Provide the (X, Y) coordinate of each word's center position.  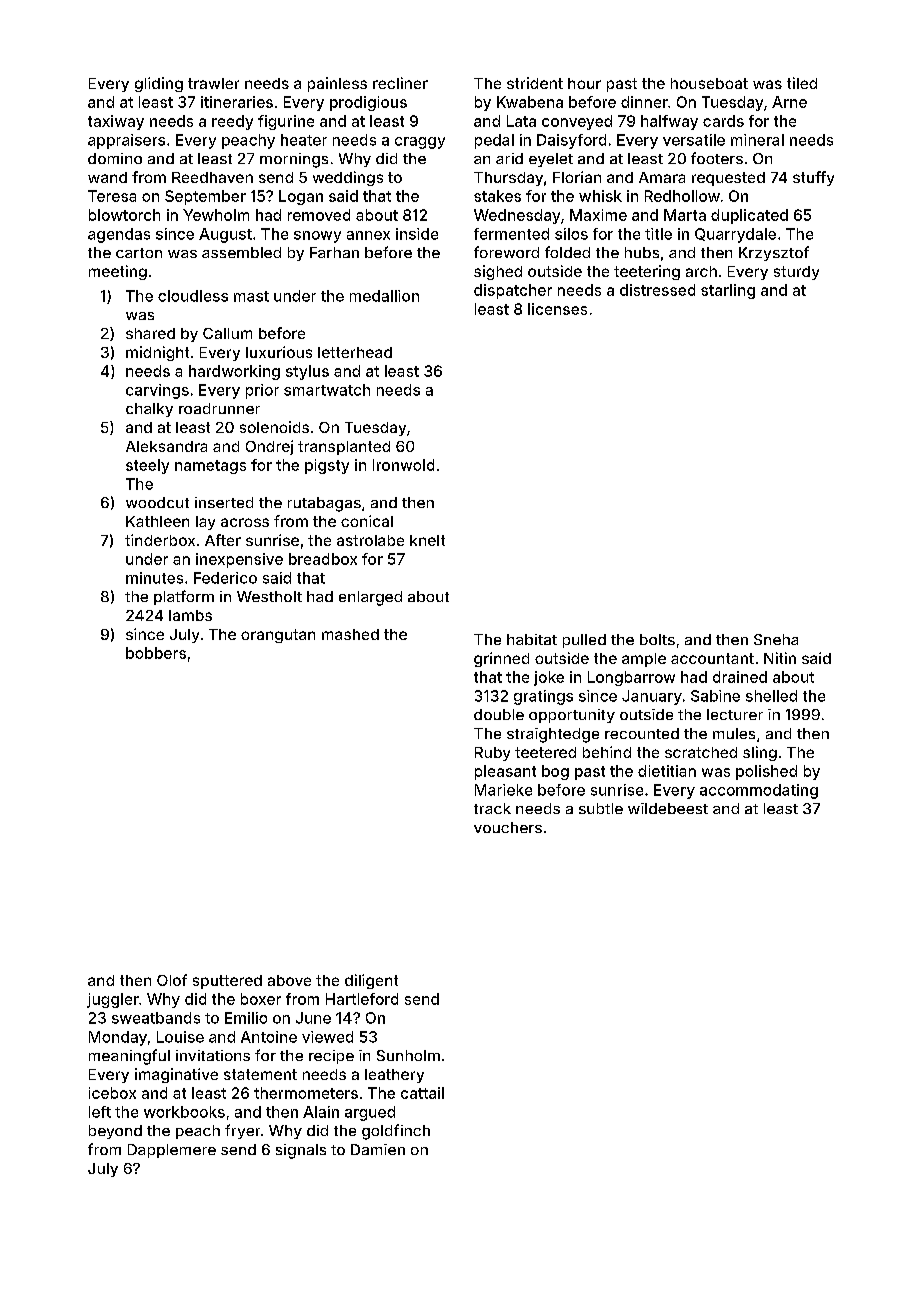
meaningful (129, 1057)
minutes (154, 578)
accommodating (759, 791)
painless (337, 84)
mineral (757, 140)
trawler (213, 83)
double (499, 714)
